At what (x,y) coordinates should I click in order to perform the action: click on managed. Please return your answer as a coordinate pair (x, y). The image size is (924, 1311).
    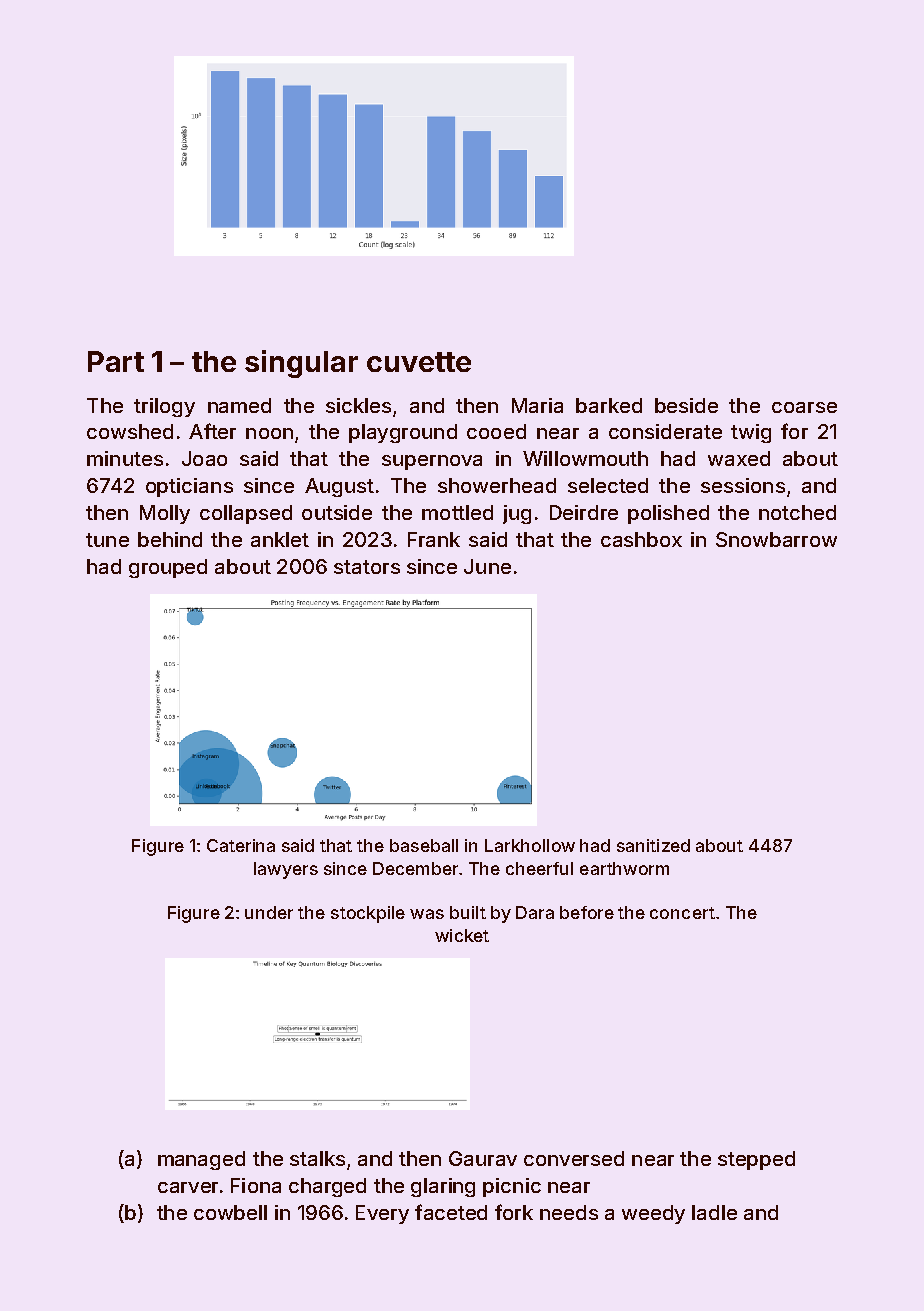
    Looking at the image, I should click on (201, 1160).
